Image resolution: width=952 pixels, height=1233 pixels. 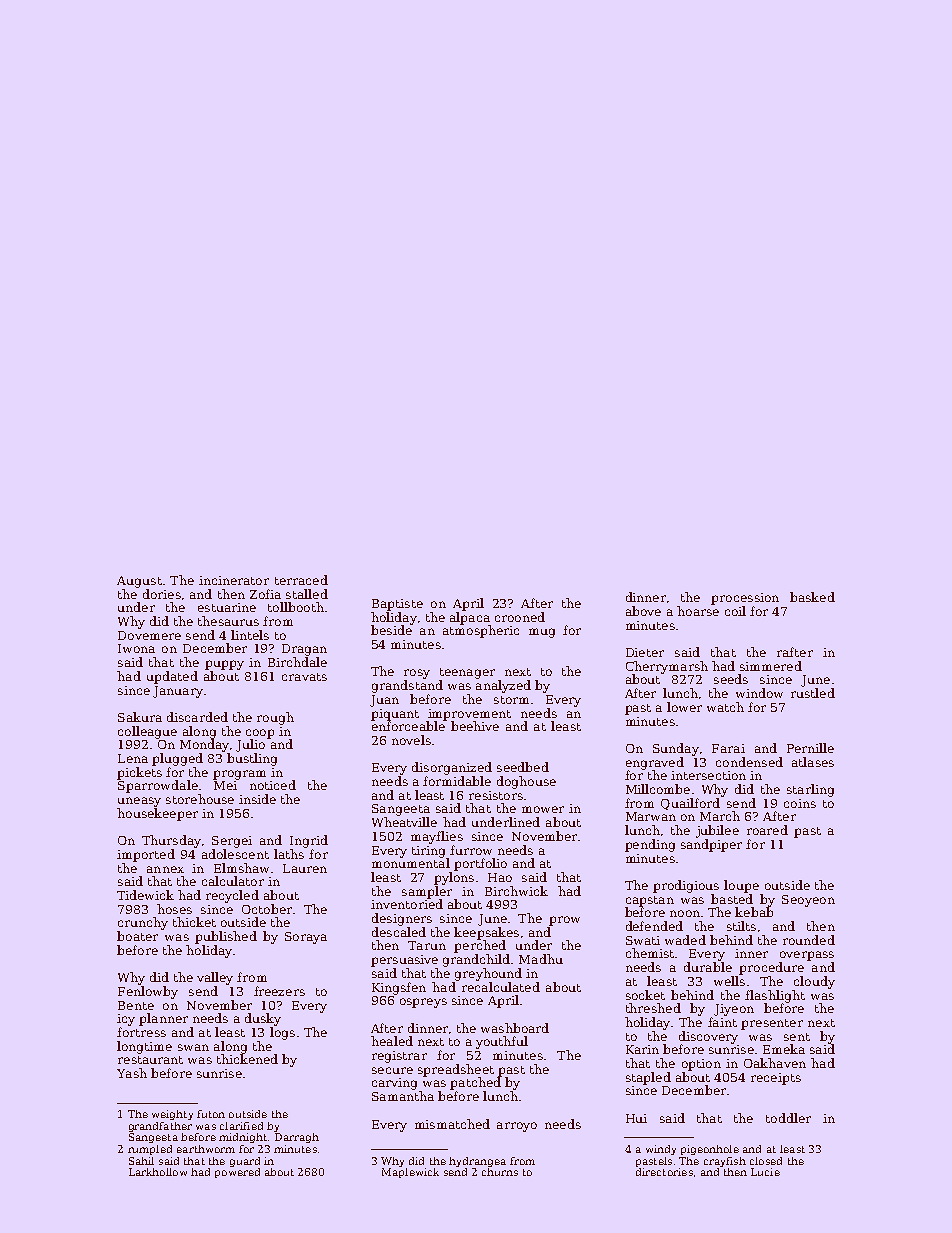 What do you see at coordinates (139, 582) in the document?
I see `August` at bounding box center [139, 582].
